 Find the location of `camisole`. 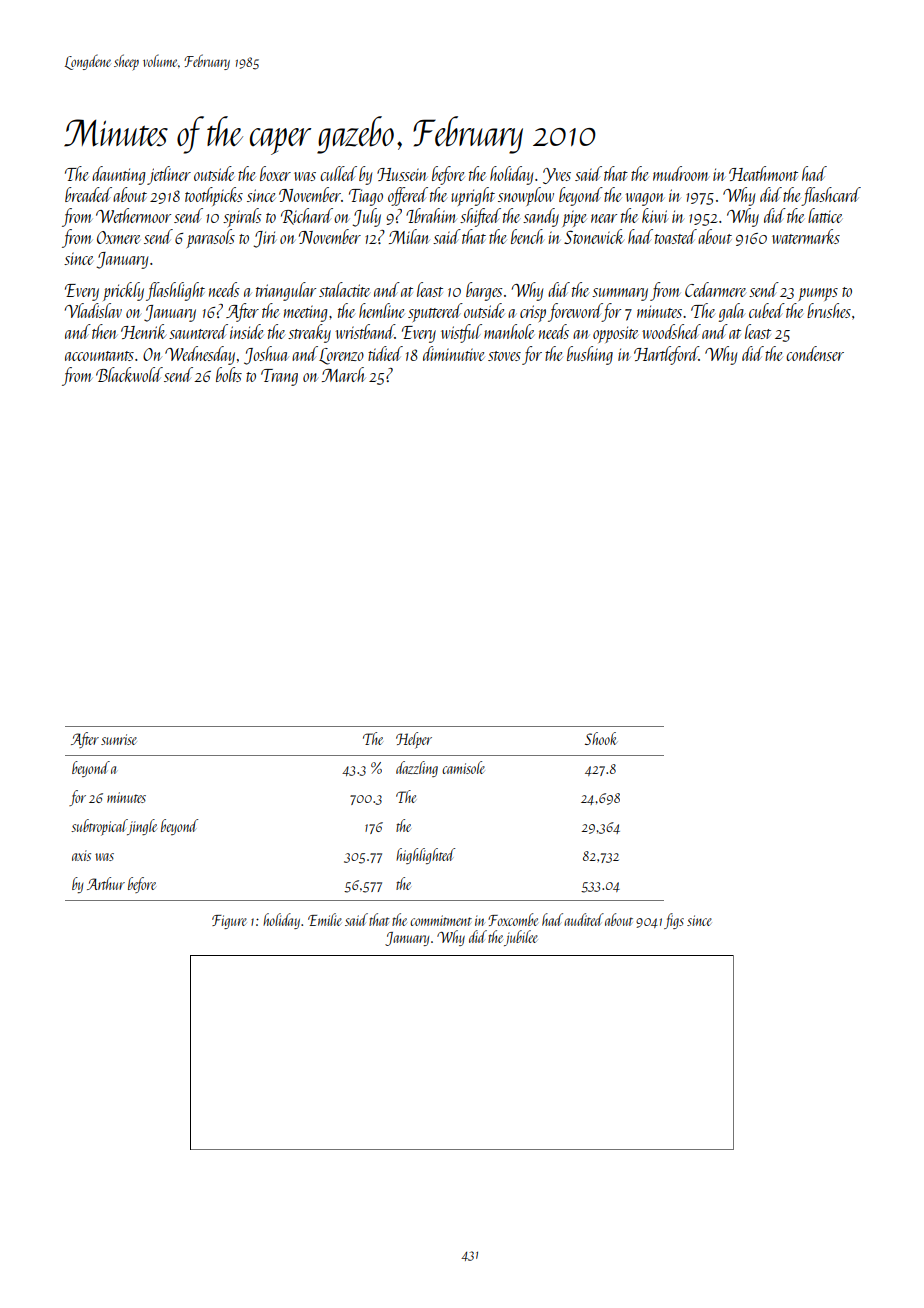

camisole is located at coordinates (463, 767).
